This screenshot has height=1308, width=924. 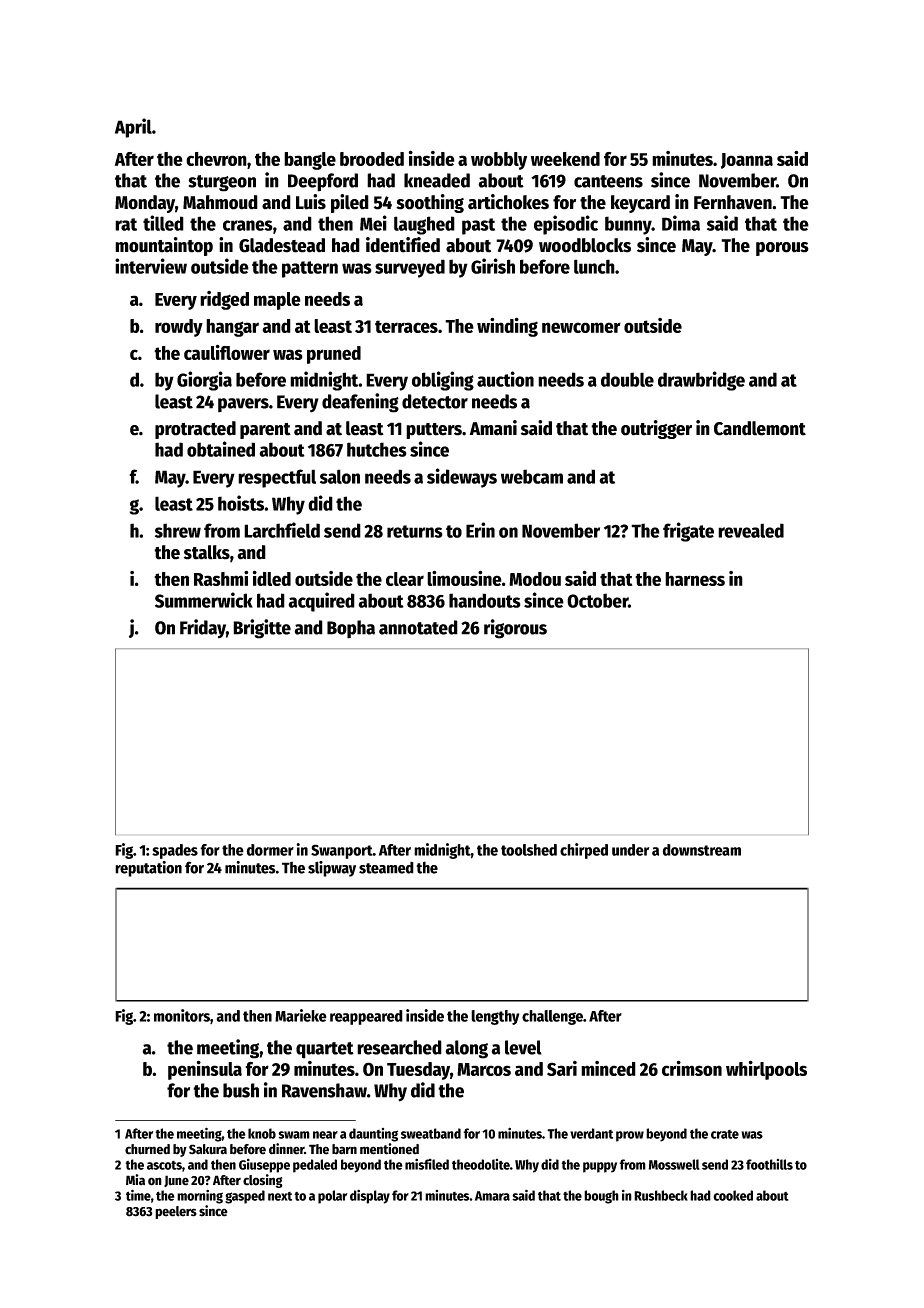 What do you see at coordinates (733, 1195) in the screenshot?
I see `cooked` at bounding box center [733, 1195].
